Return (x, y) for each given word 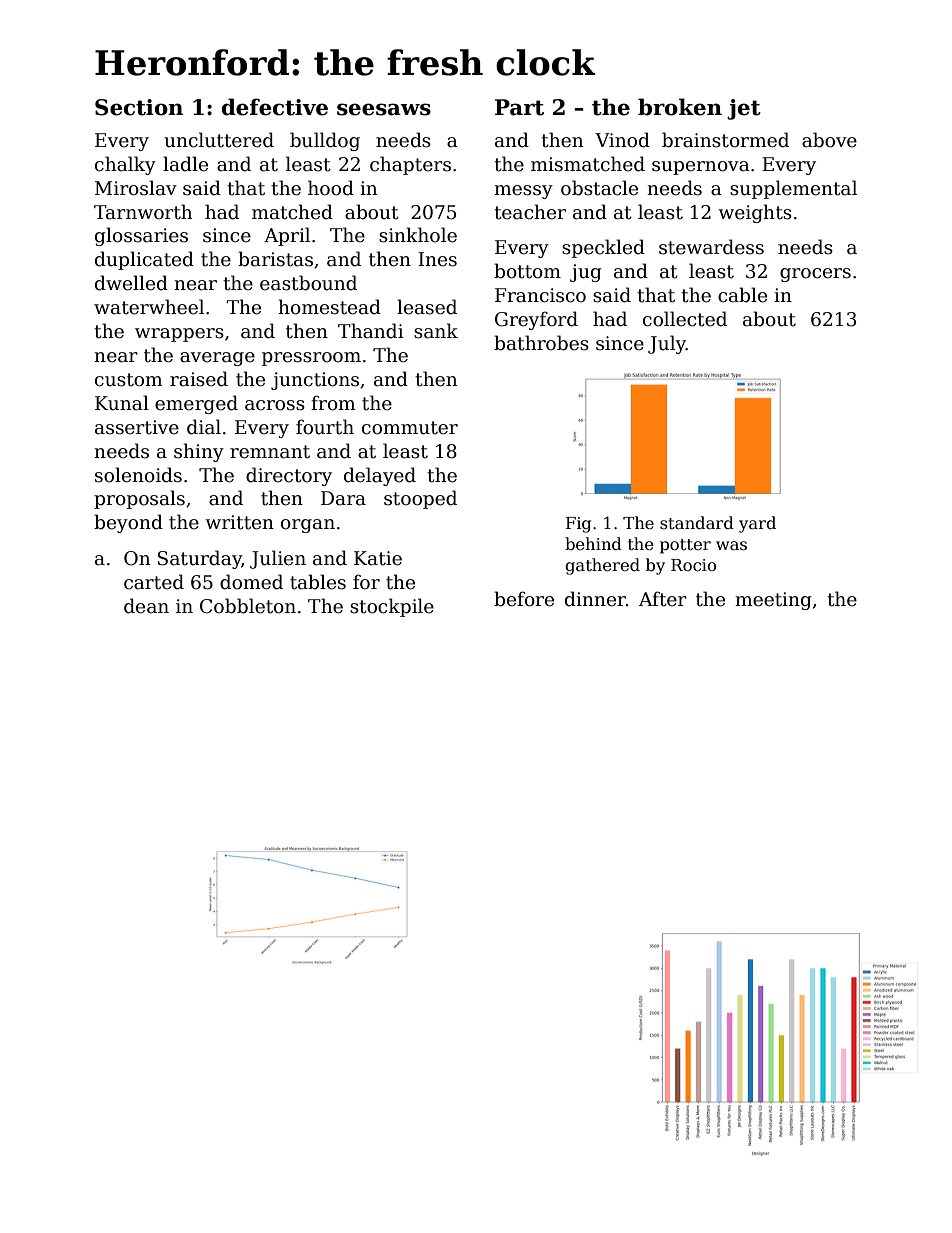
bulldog (325, 141)
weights (755, 213)
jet (744, 109)
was (731, 546)
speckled (603, 248)
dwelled (131, 283)
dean (146, 606)
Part (519, 107)
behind (593, 544)
